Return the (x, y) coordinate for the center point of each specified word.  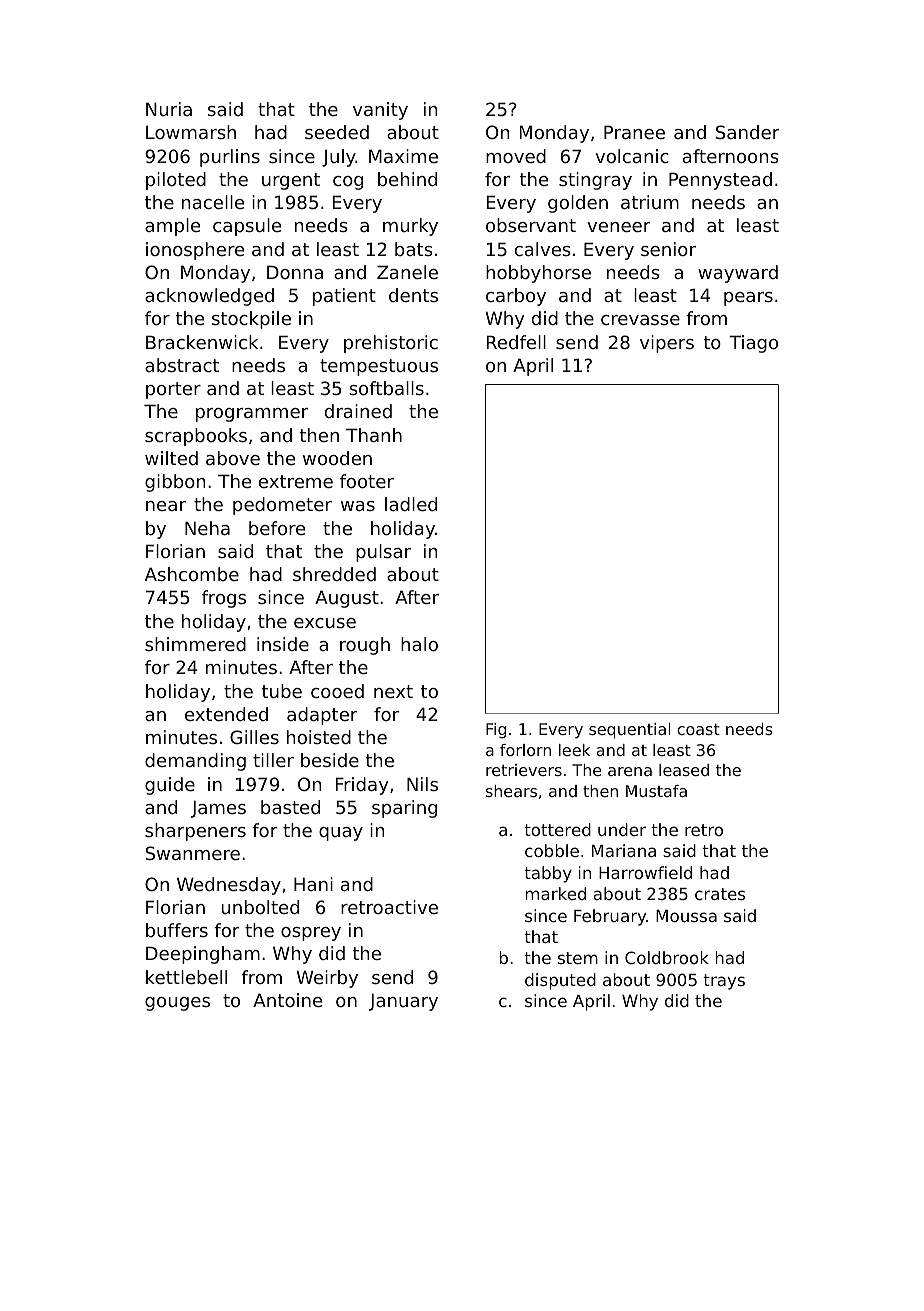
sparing (404, 809)
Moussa (686, 916)
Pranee (634, 132)
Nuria (169, 109)
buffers (177, 930)
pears (748, 299)
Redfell (516, 342)
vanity (380, 111)
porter (173, 390)
